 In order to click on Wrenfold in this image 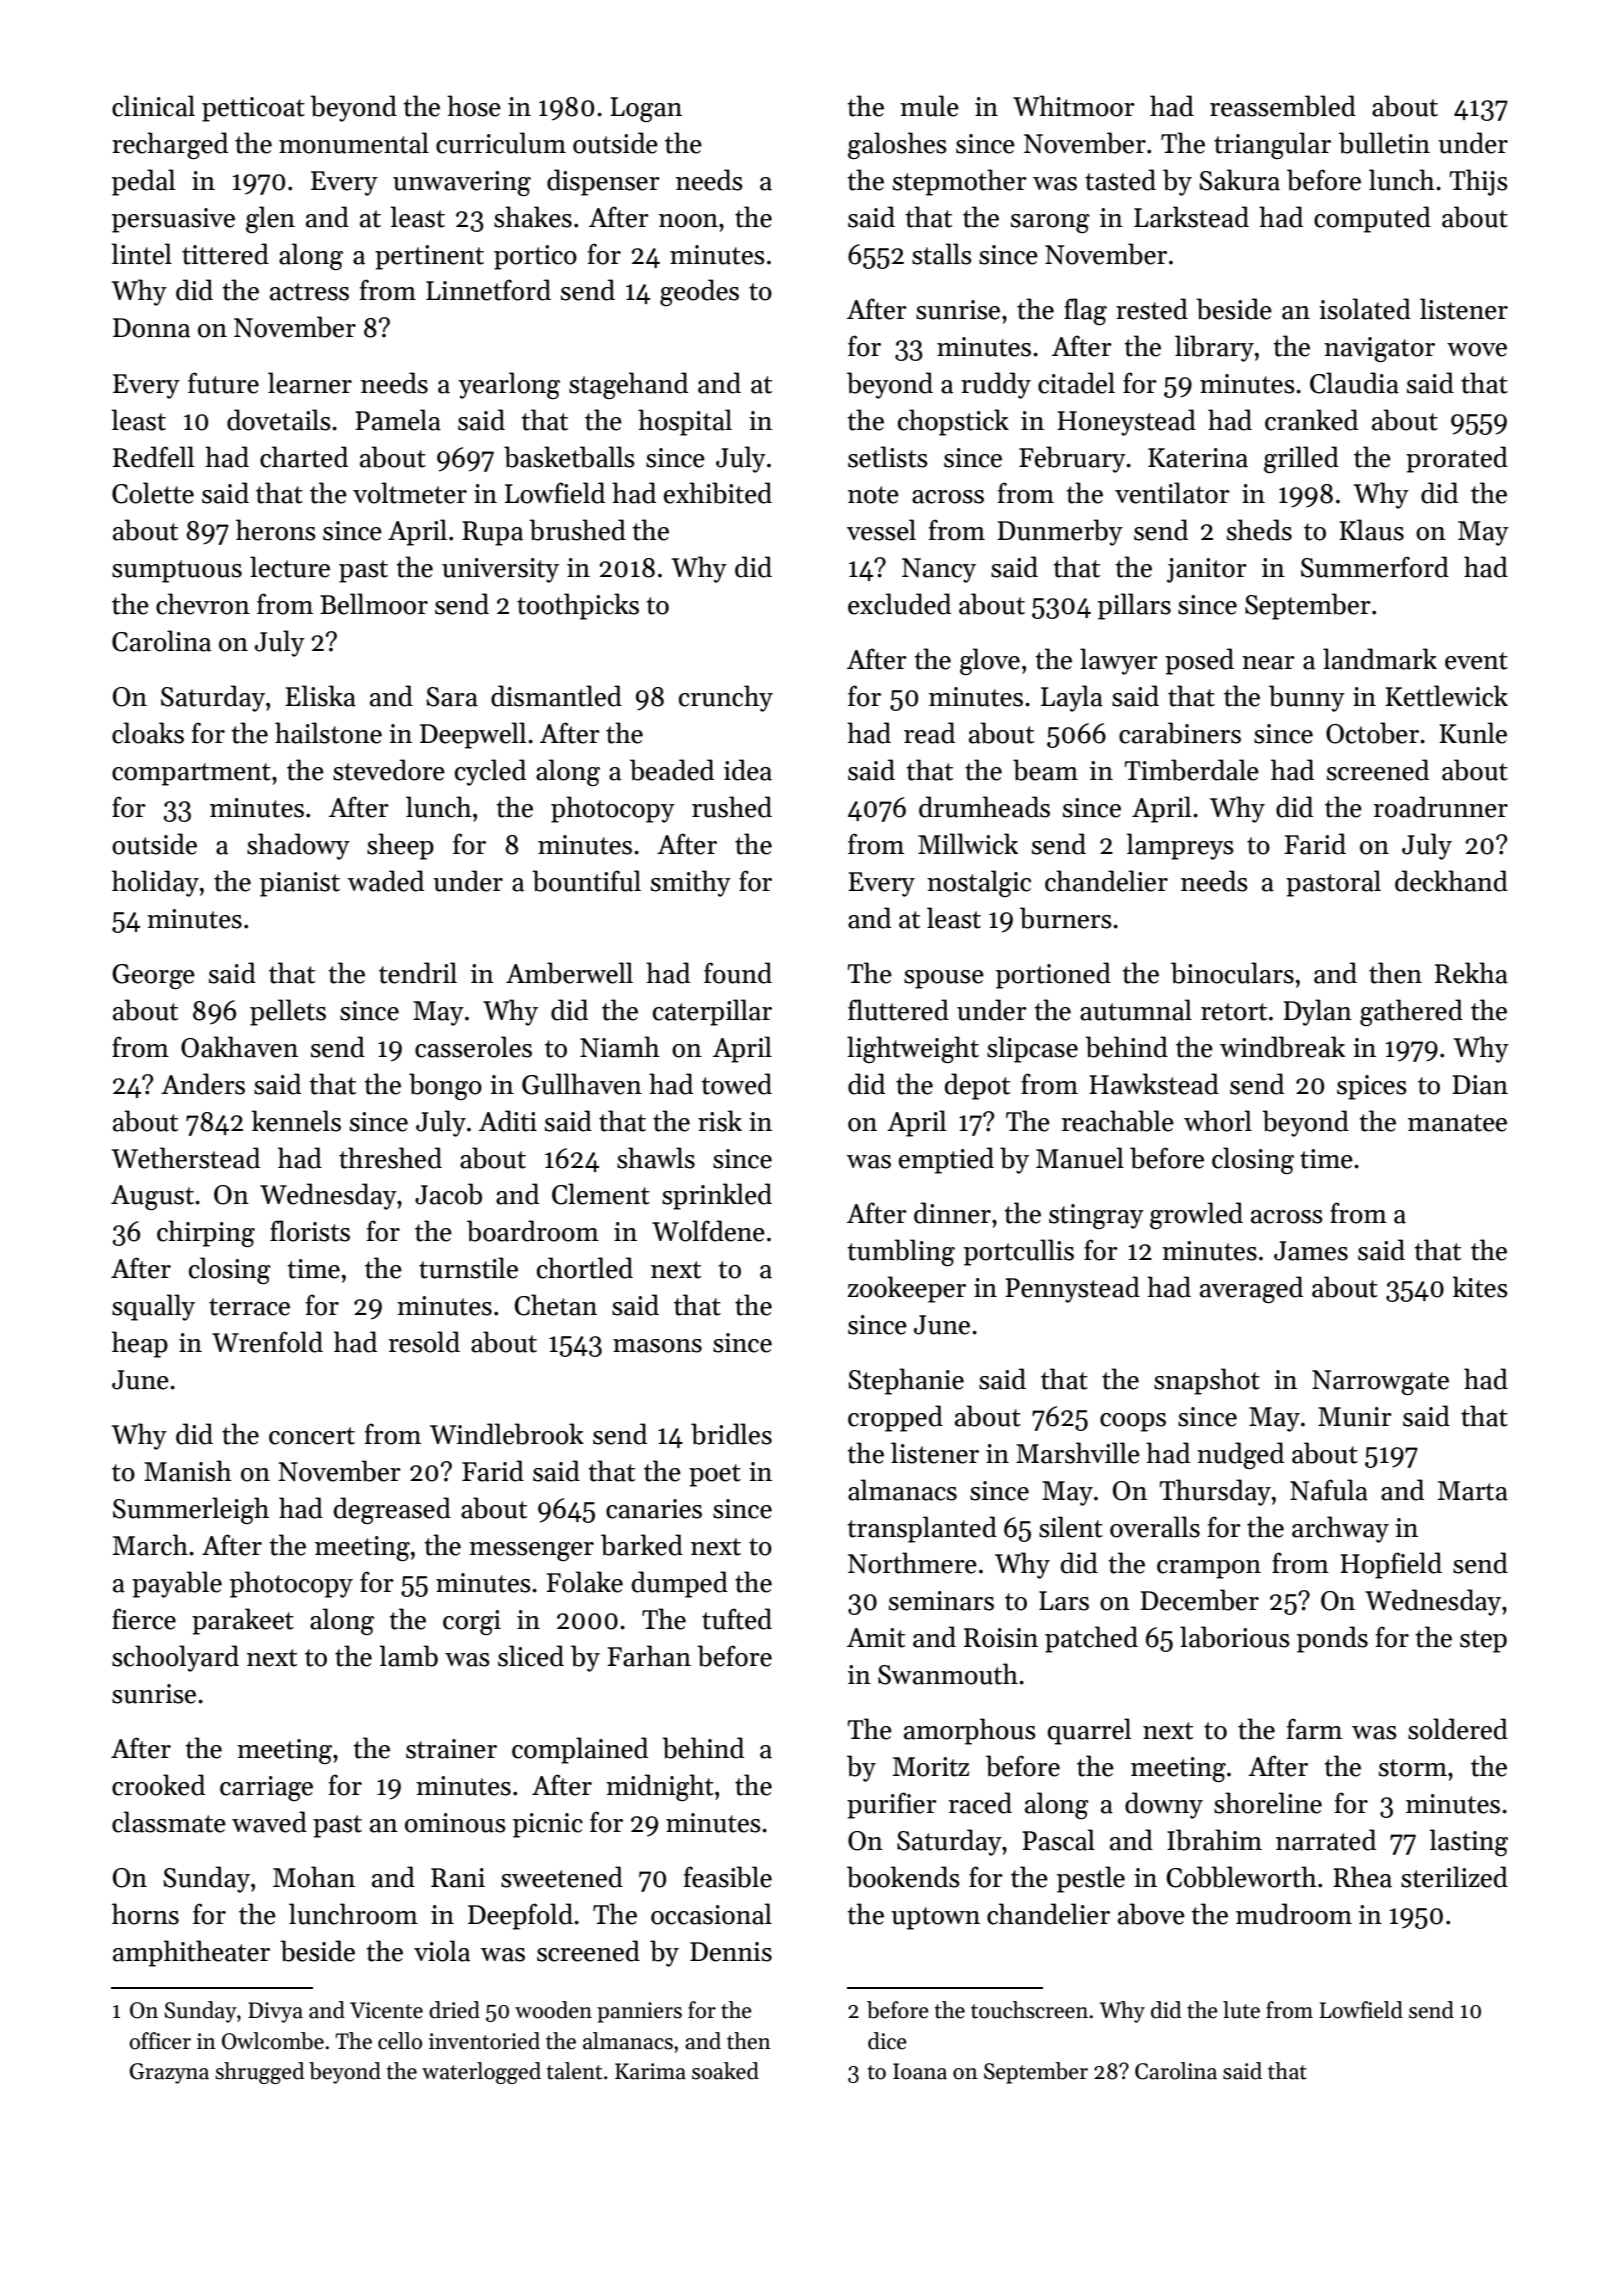, I will do `click(267, 1342)`.
